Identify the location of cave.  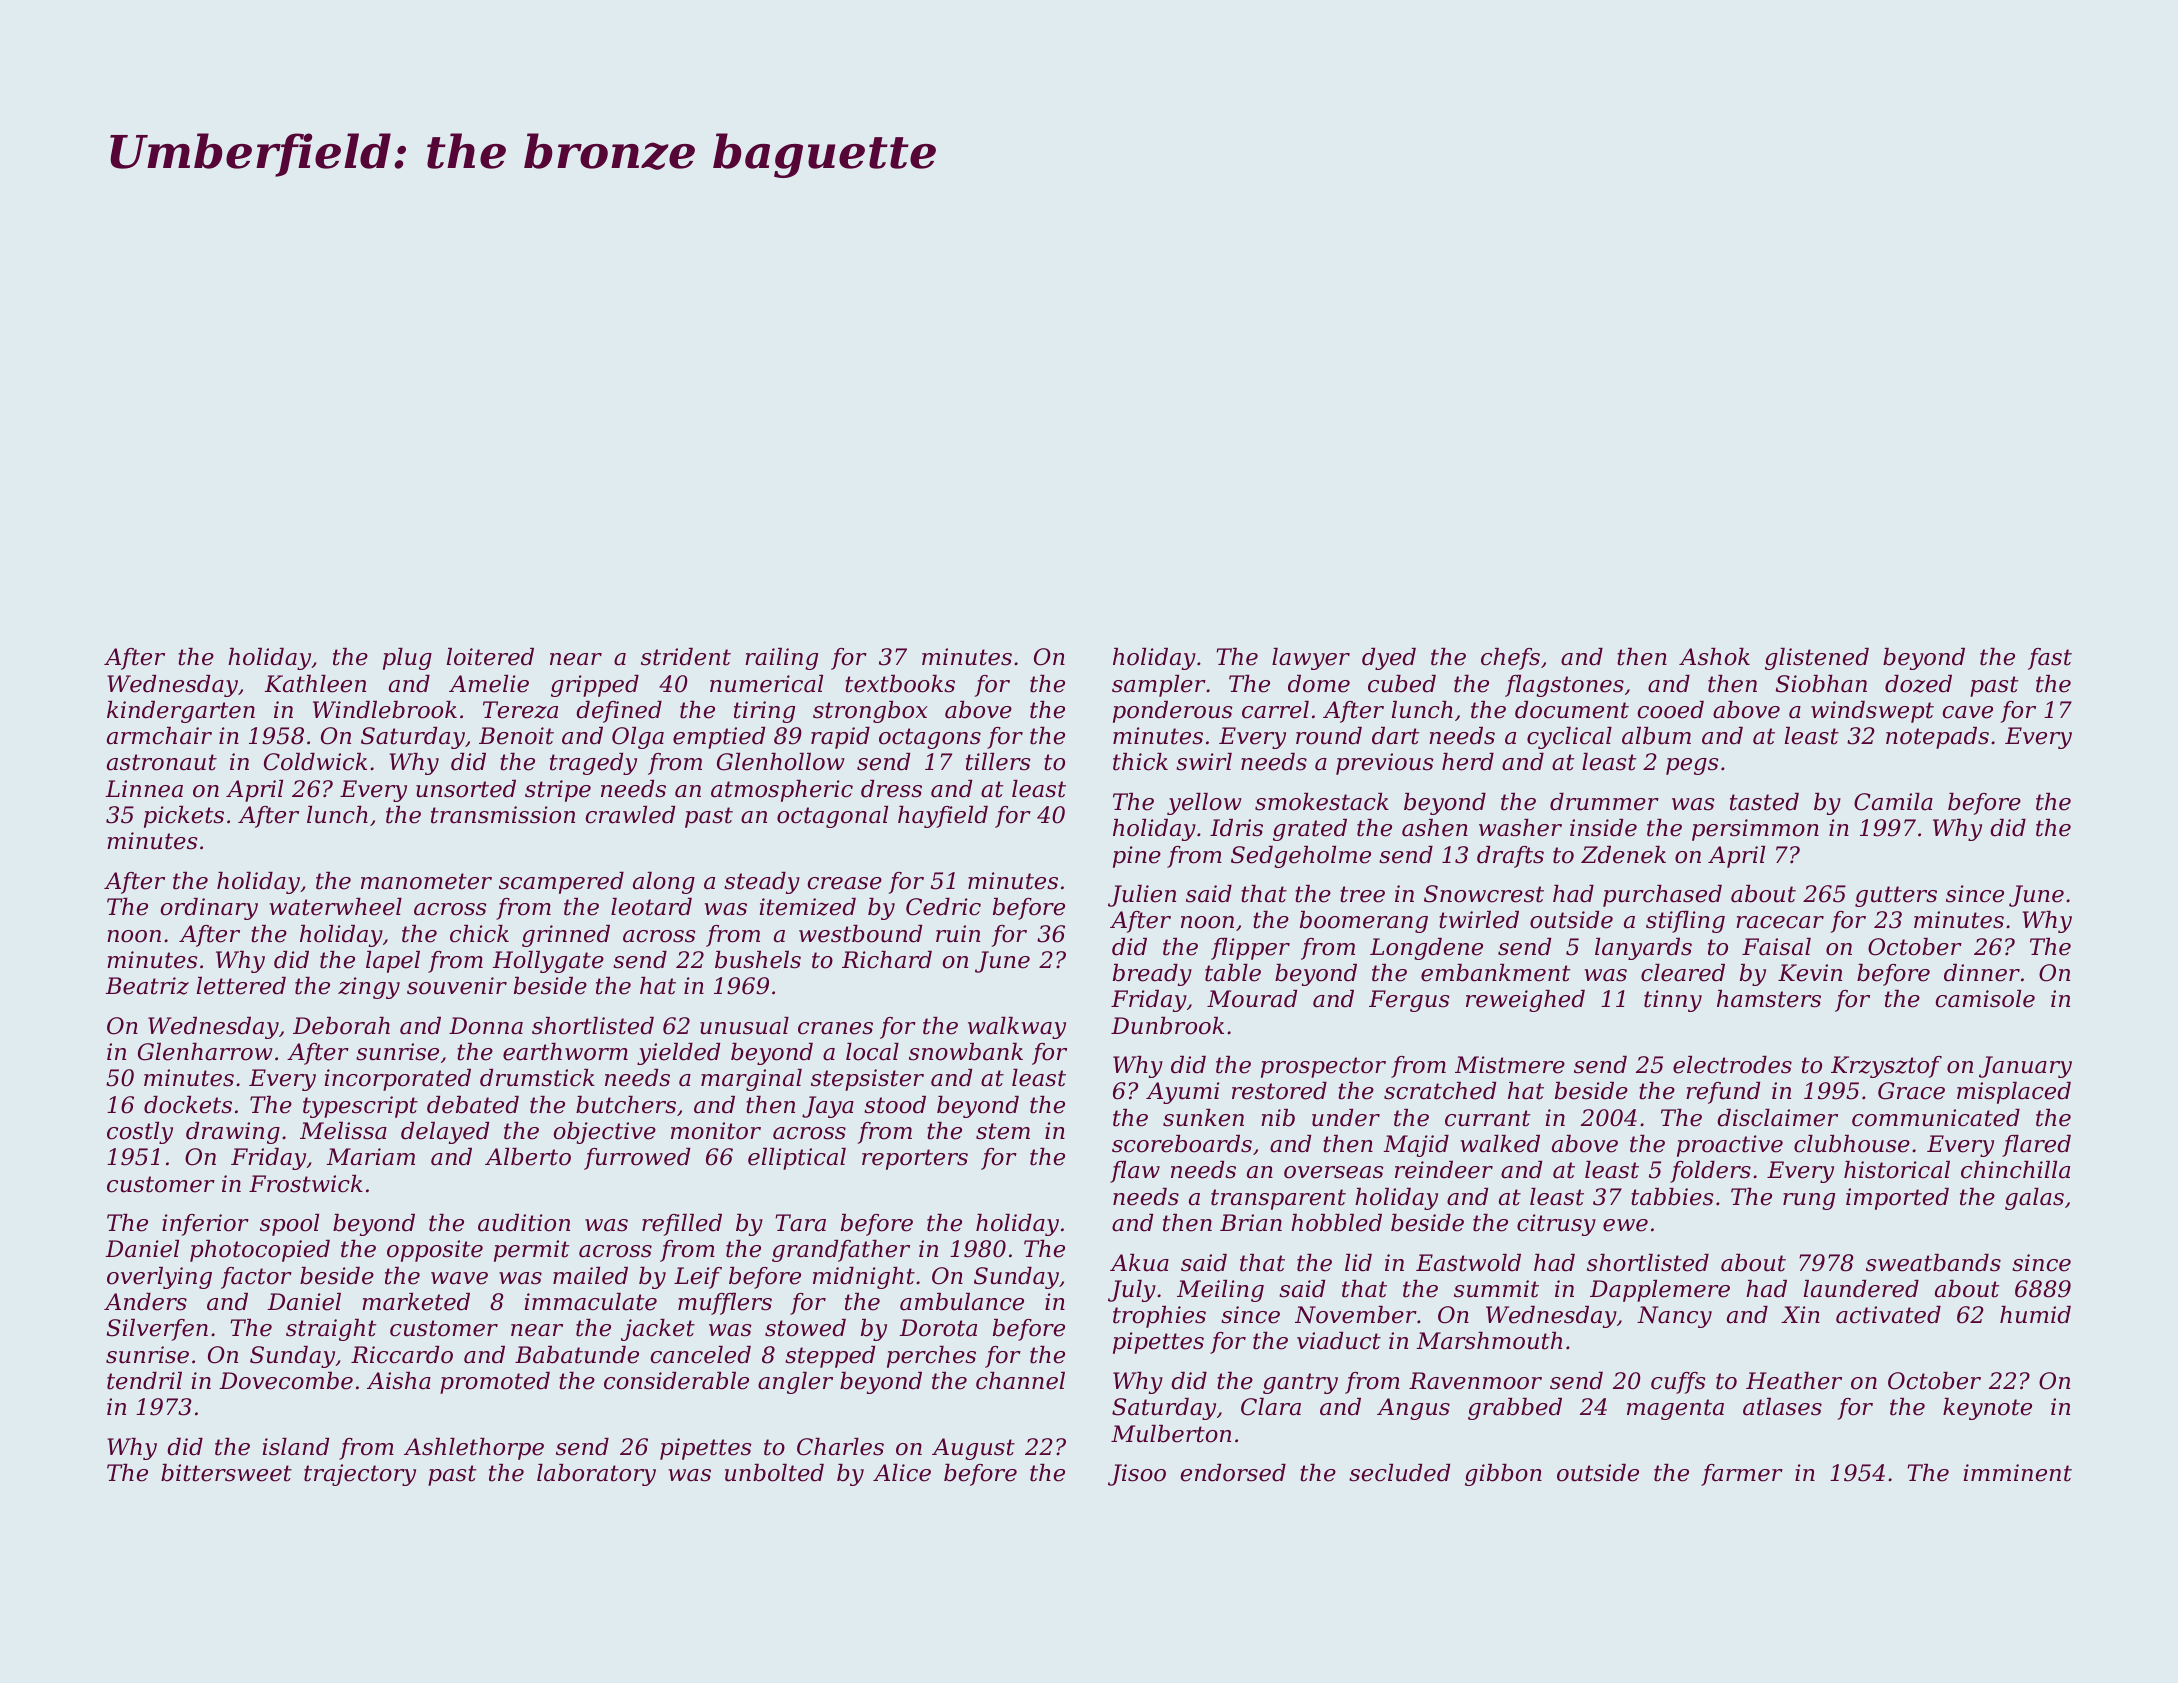
(1967, 712).
